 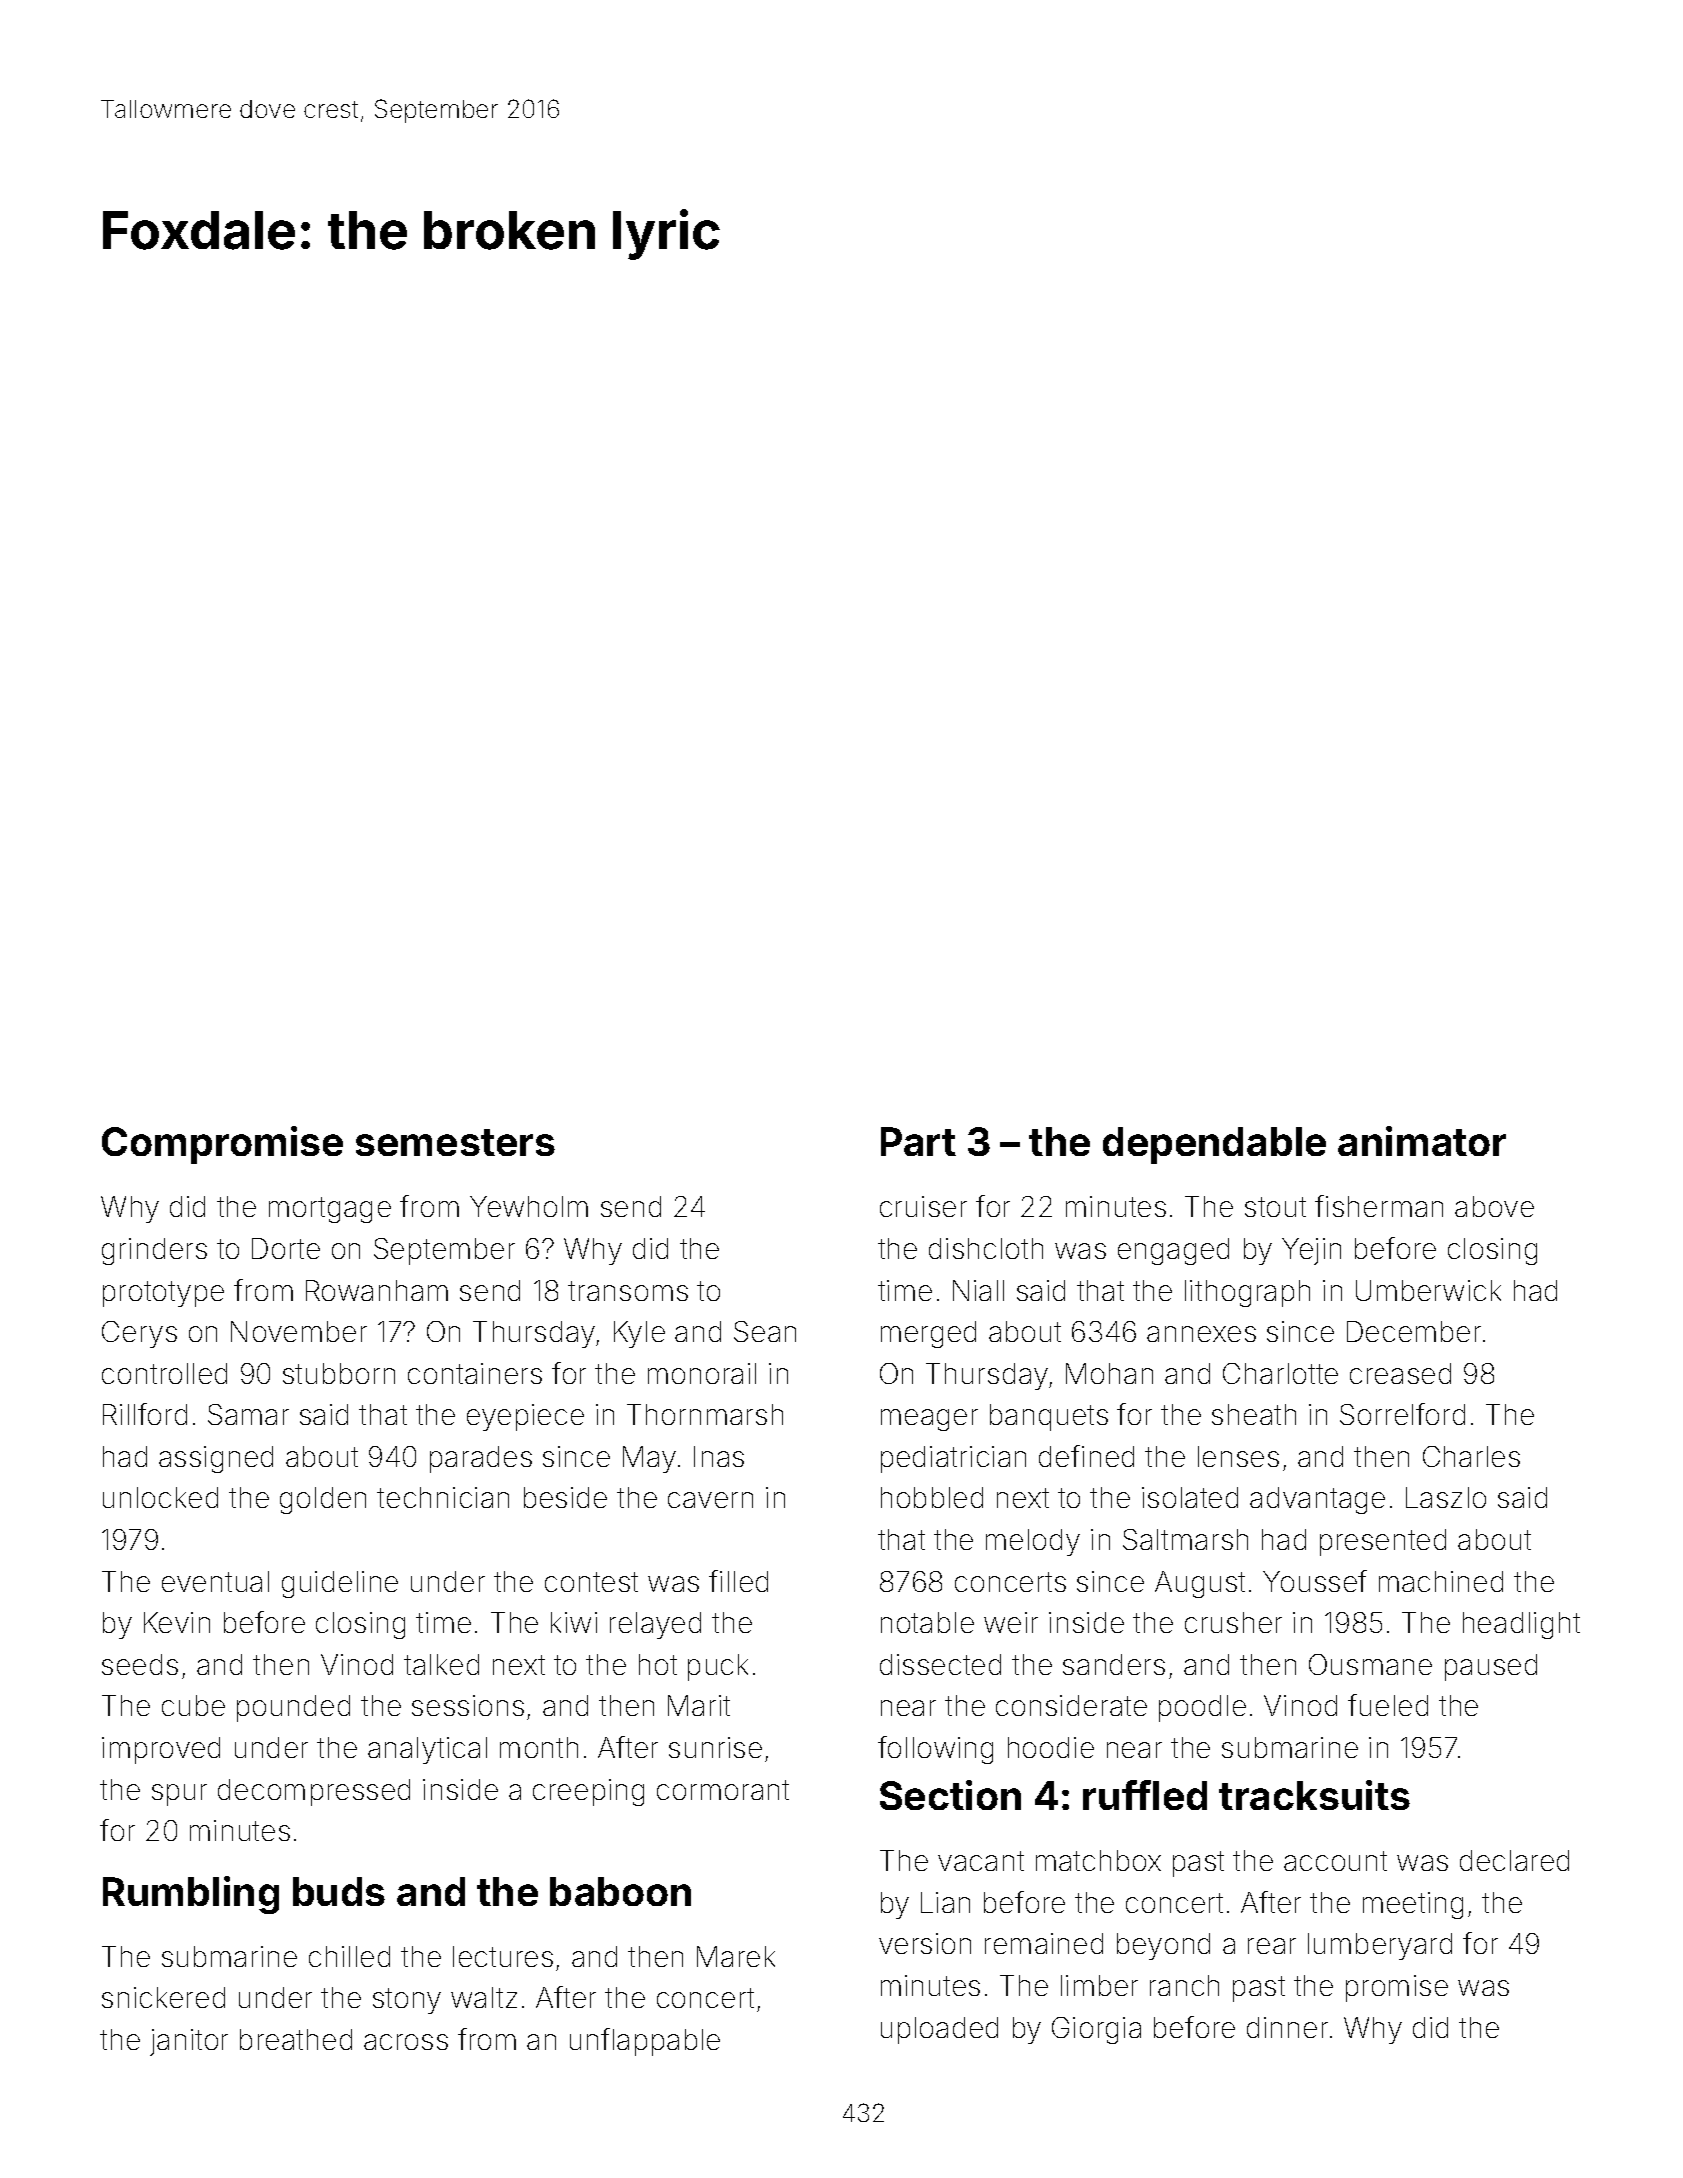 I want to click on puck, so click(x=718, y=1667).
